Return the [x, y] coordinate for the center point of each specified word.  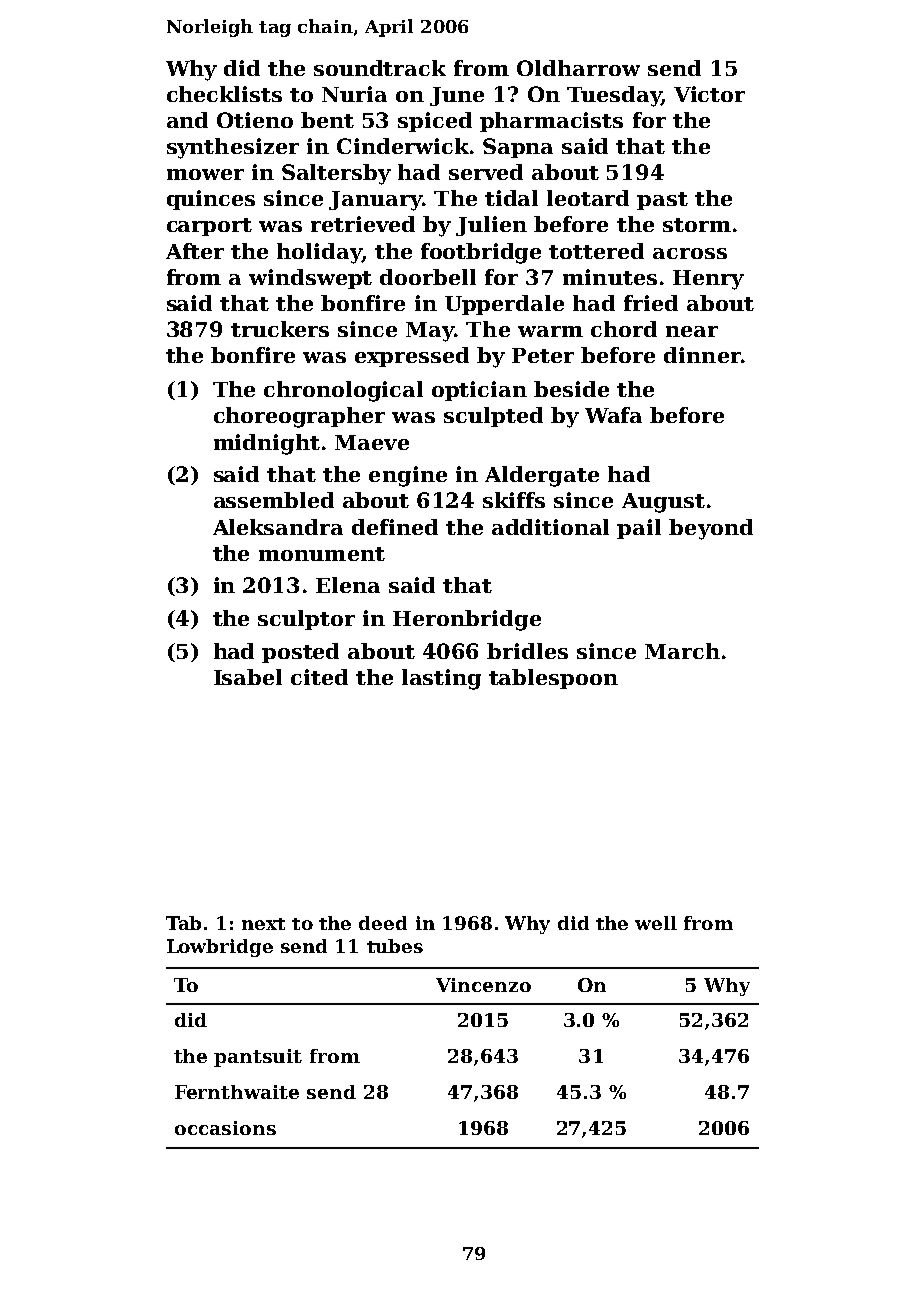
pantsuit [258, 1058]
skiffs [514, 500]
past [662, 201]
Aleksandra [278, 527]
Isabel [248, 677]
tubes [395, 946]
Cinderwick [403, 146]
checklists [224, 94]
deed [383, 923]
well [656, 923]
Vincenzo [483, 985]
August [663, 503]
